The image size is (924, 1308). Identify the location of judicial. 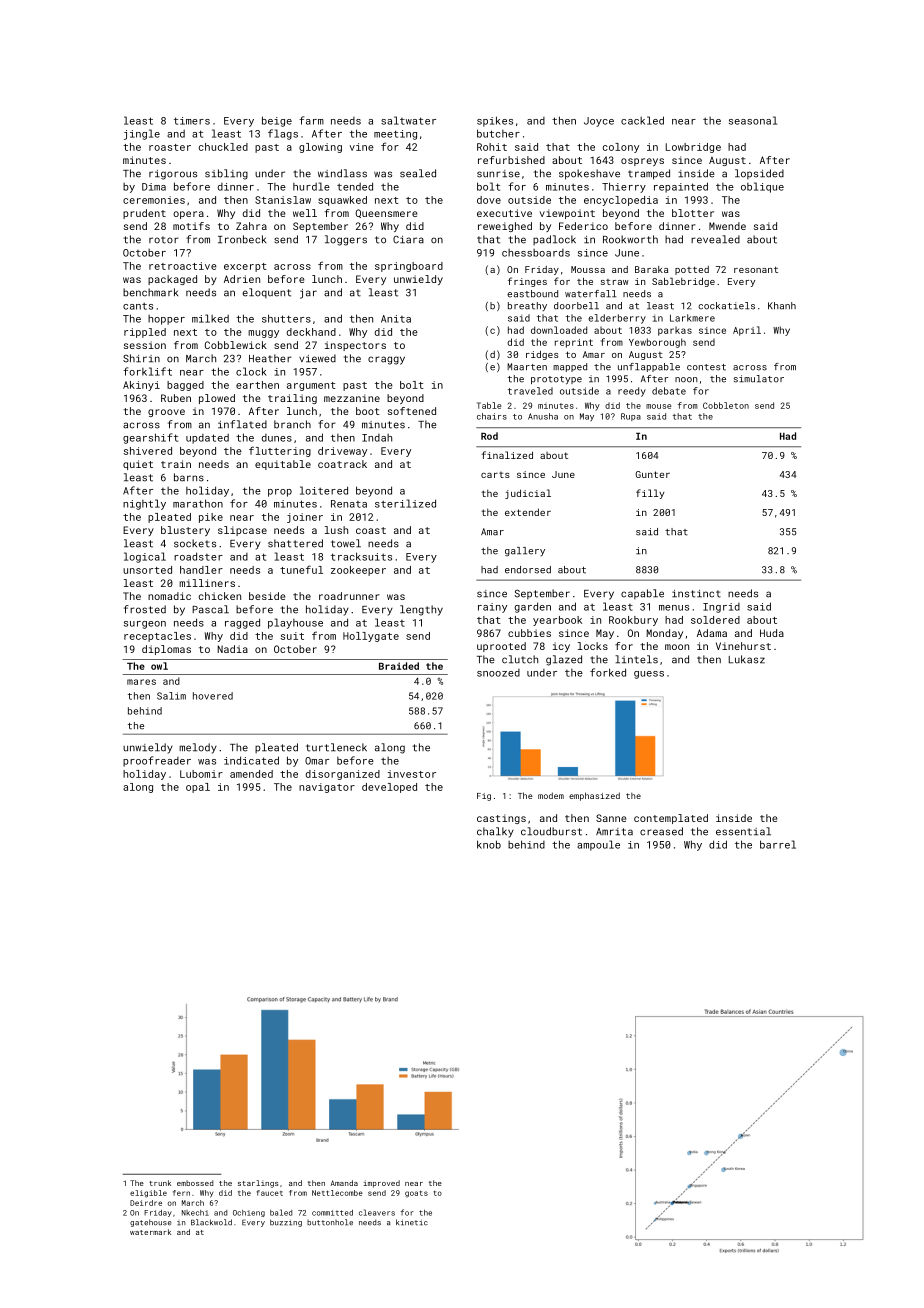
(528, 494).
